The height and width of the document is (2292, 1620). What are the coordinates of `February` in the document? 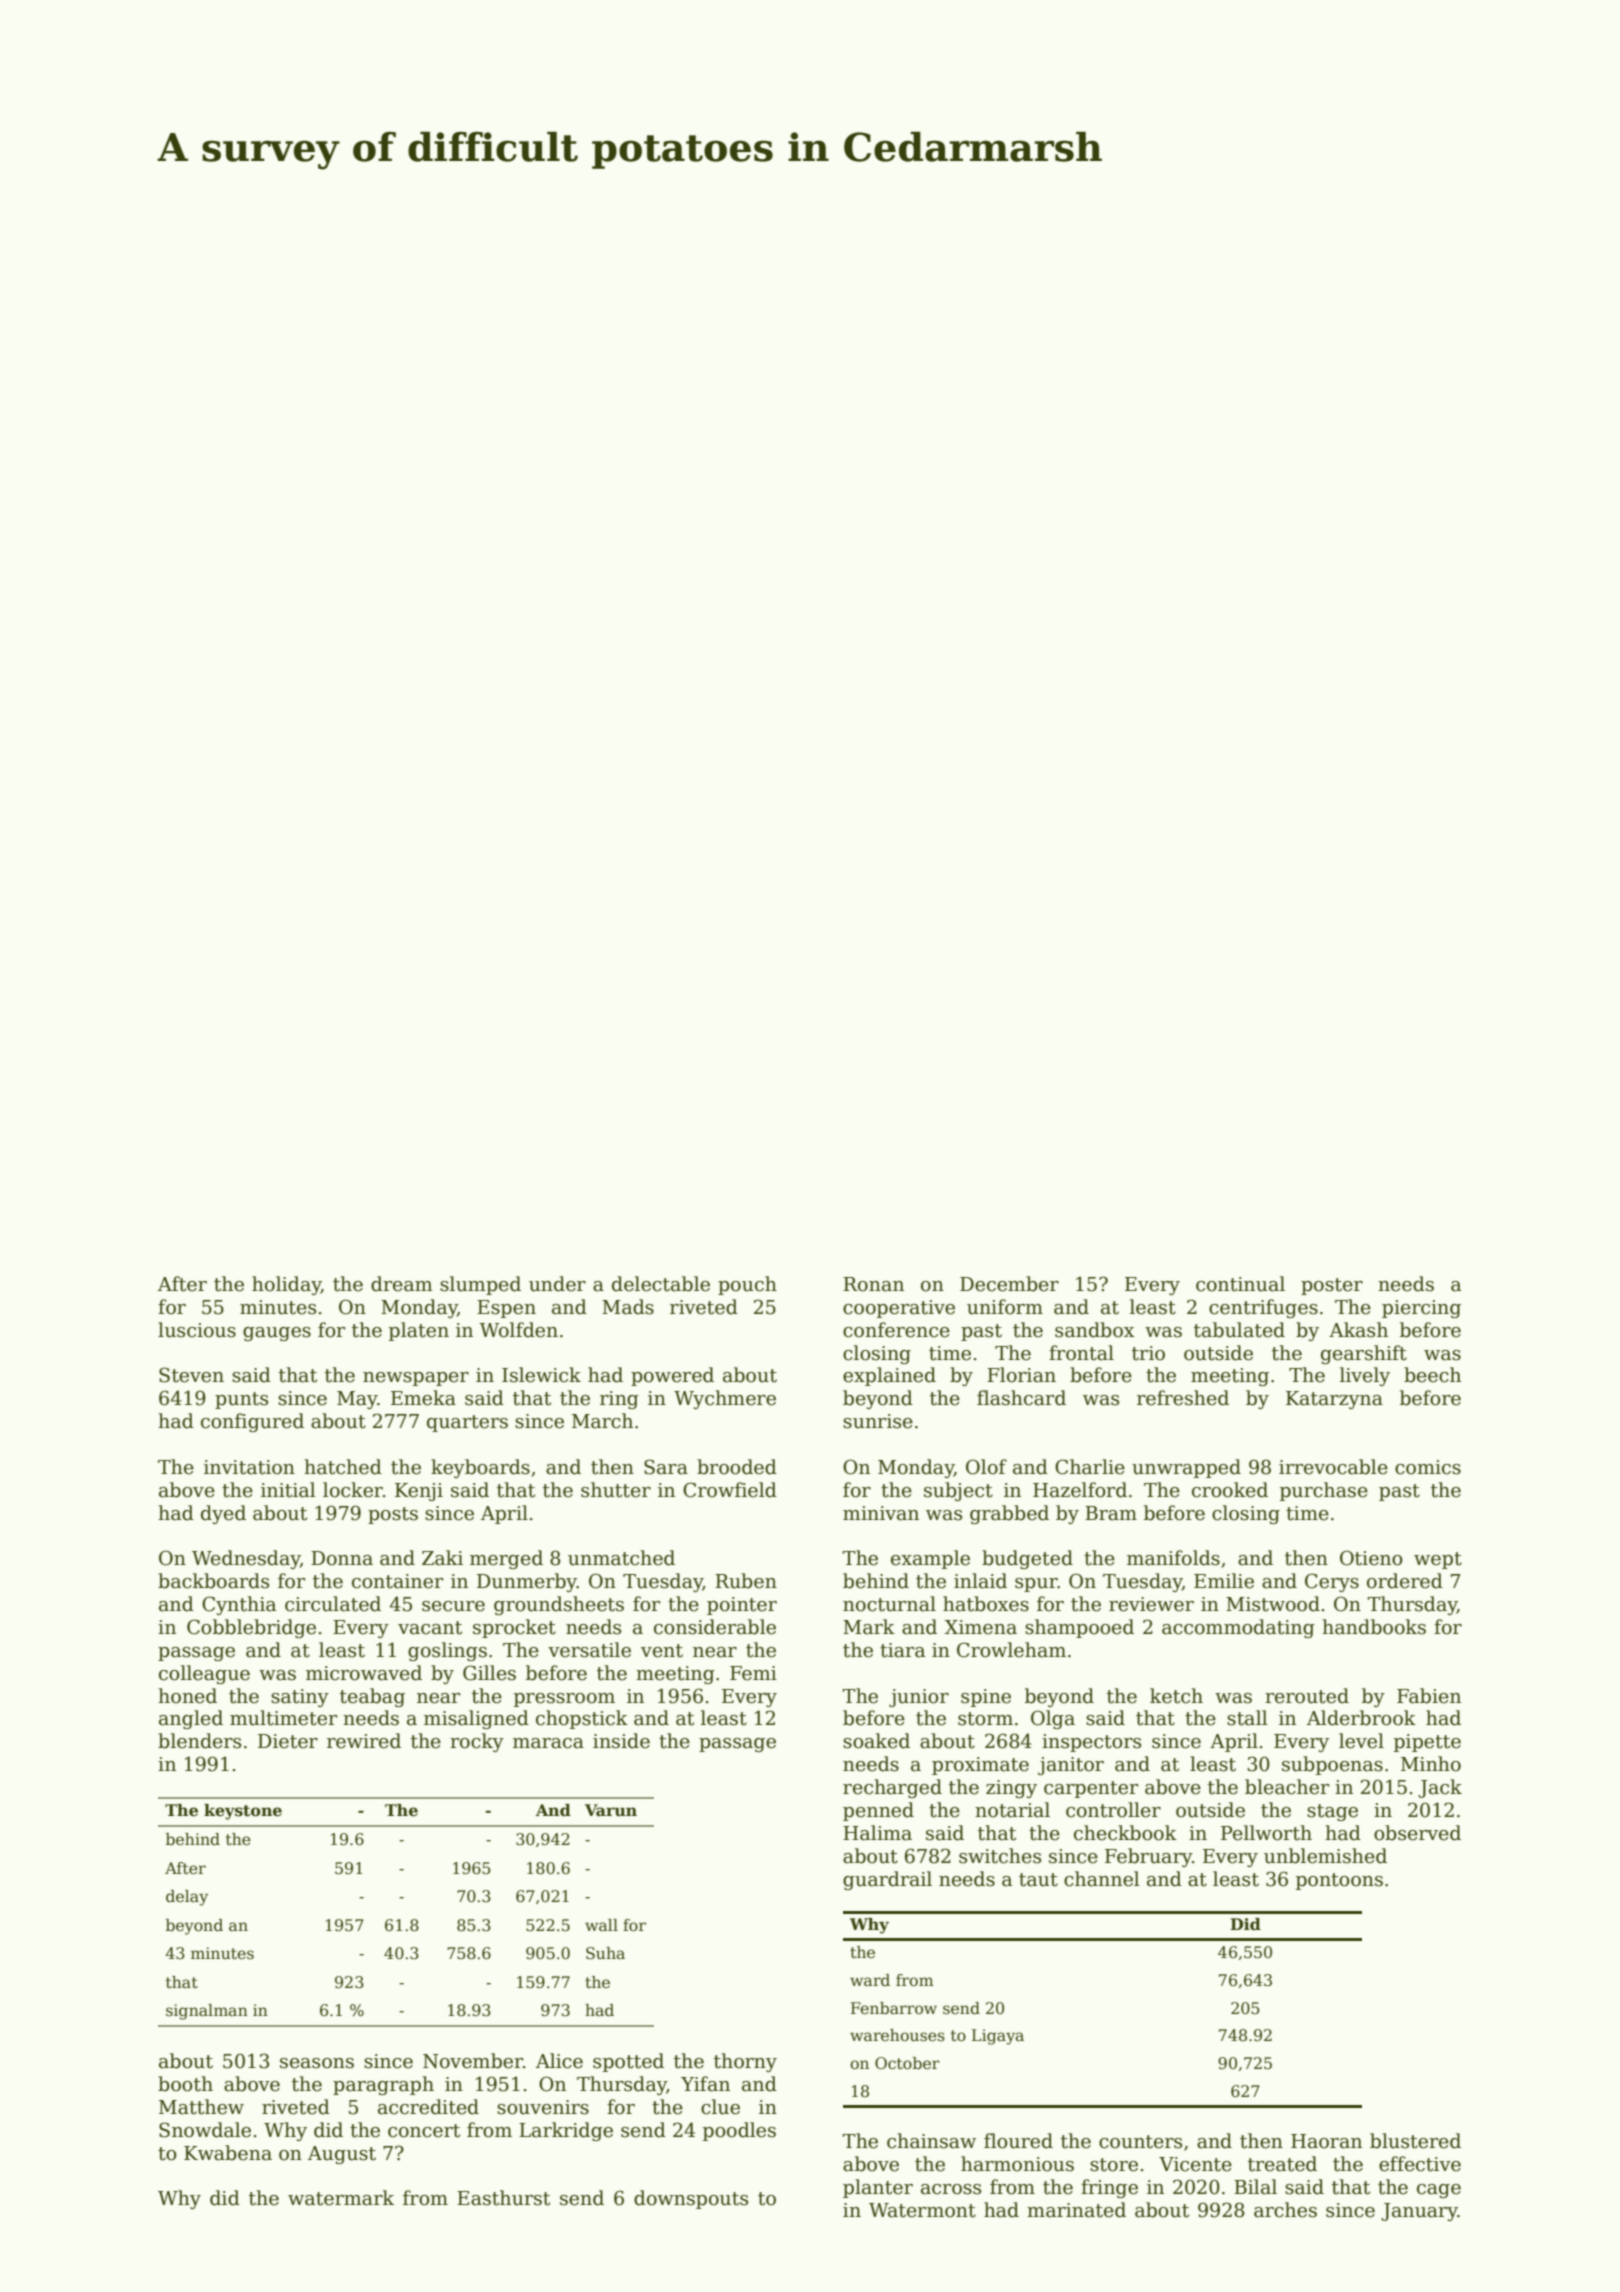 It's located at (1148, 1857).
